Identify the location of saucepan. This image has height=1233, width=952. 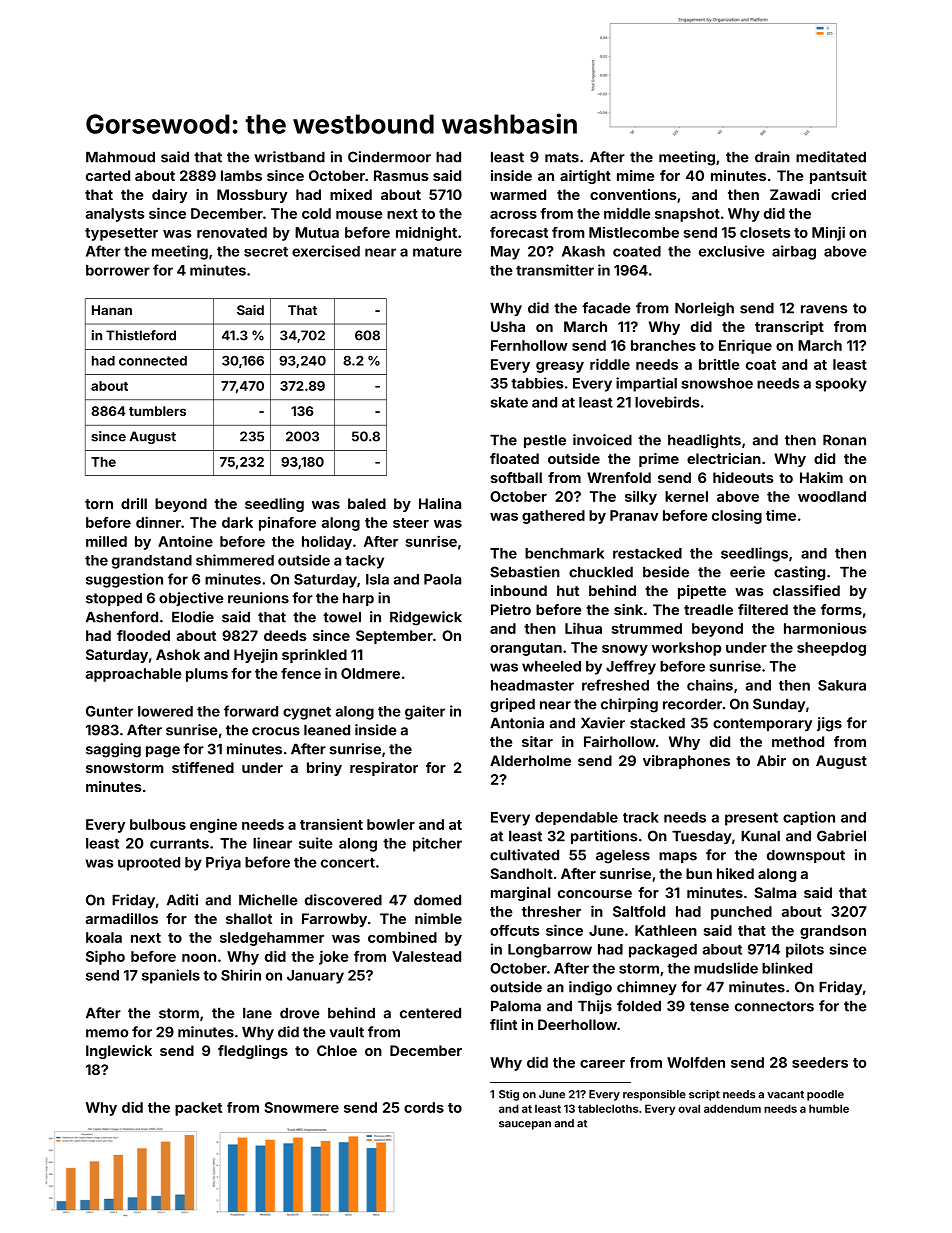
(525, 1125).
